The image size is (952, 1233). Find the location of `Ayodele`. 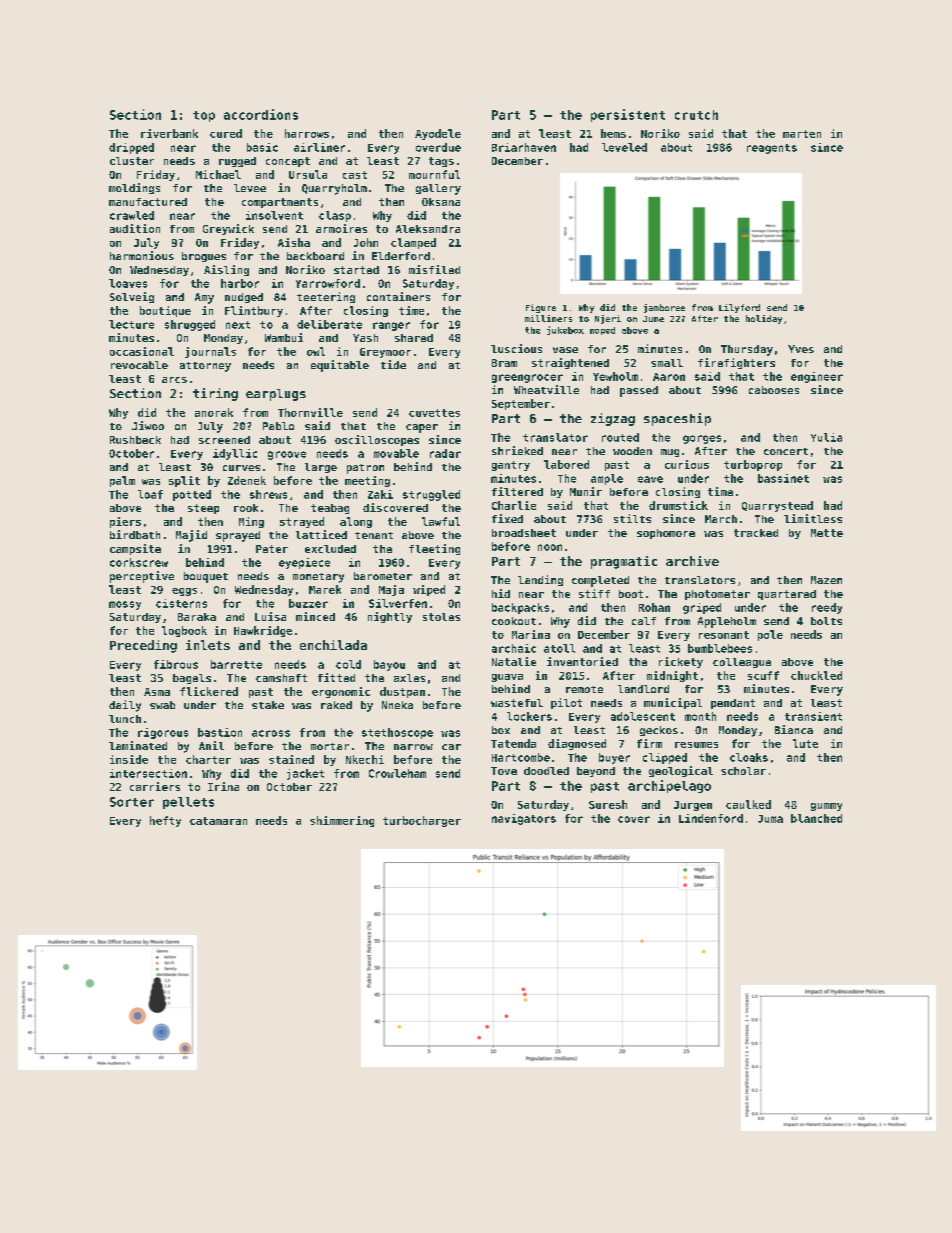

Ayodele is located at coordinates (438, 134).
